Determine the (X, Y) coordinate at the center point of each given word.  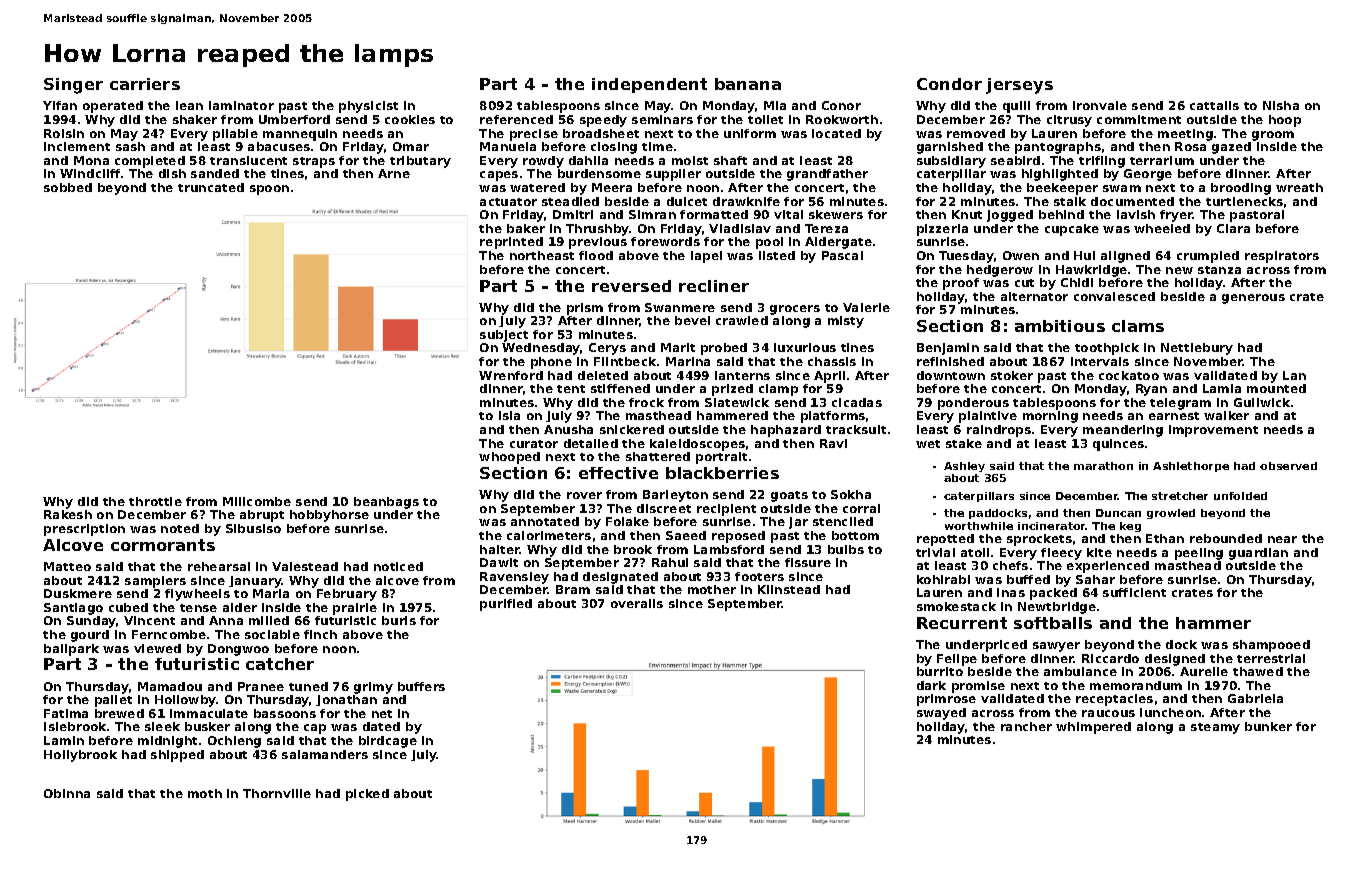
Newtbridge (1057, 608)
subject (504, 336)
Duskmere (78, 593)
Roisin (64, 133)
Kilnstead (789, 589)
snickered (632, 429)
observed (1288, 466)
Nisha (1281, 105)
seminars (662, 119)
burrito (940, 671)
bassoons (285, 713)
